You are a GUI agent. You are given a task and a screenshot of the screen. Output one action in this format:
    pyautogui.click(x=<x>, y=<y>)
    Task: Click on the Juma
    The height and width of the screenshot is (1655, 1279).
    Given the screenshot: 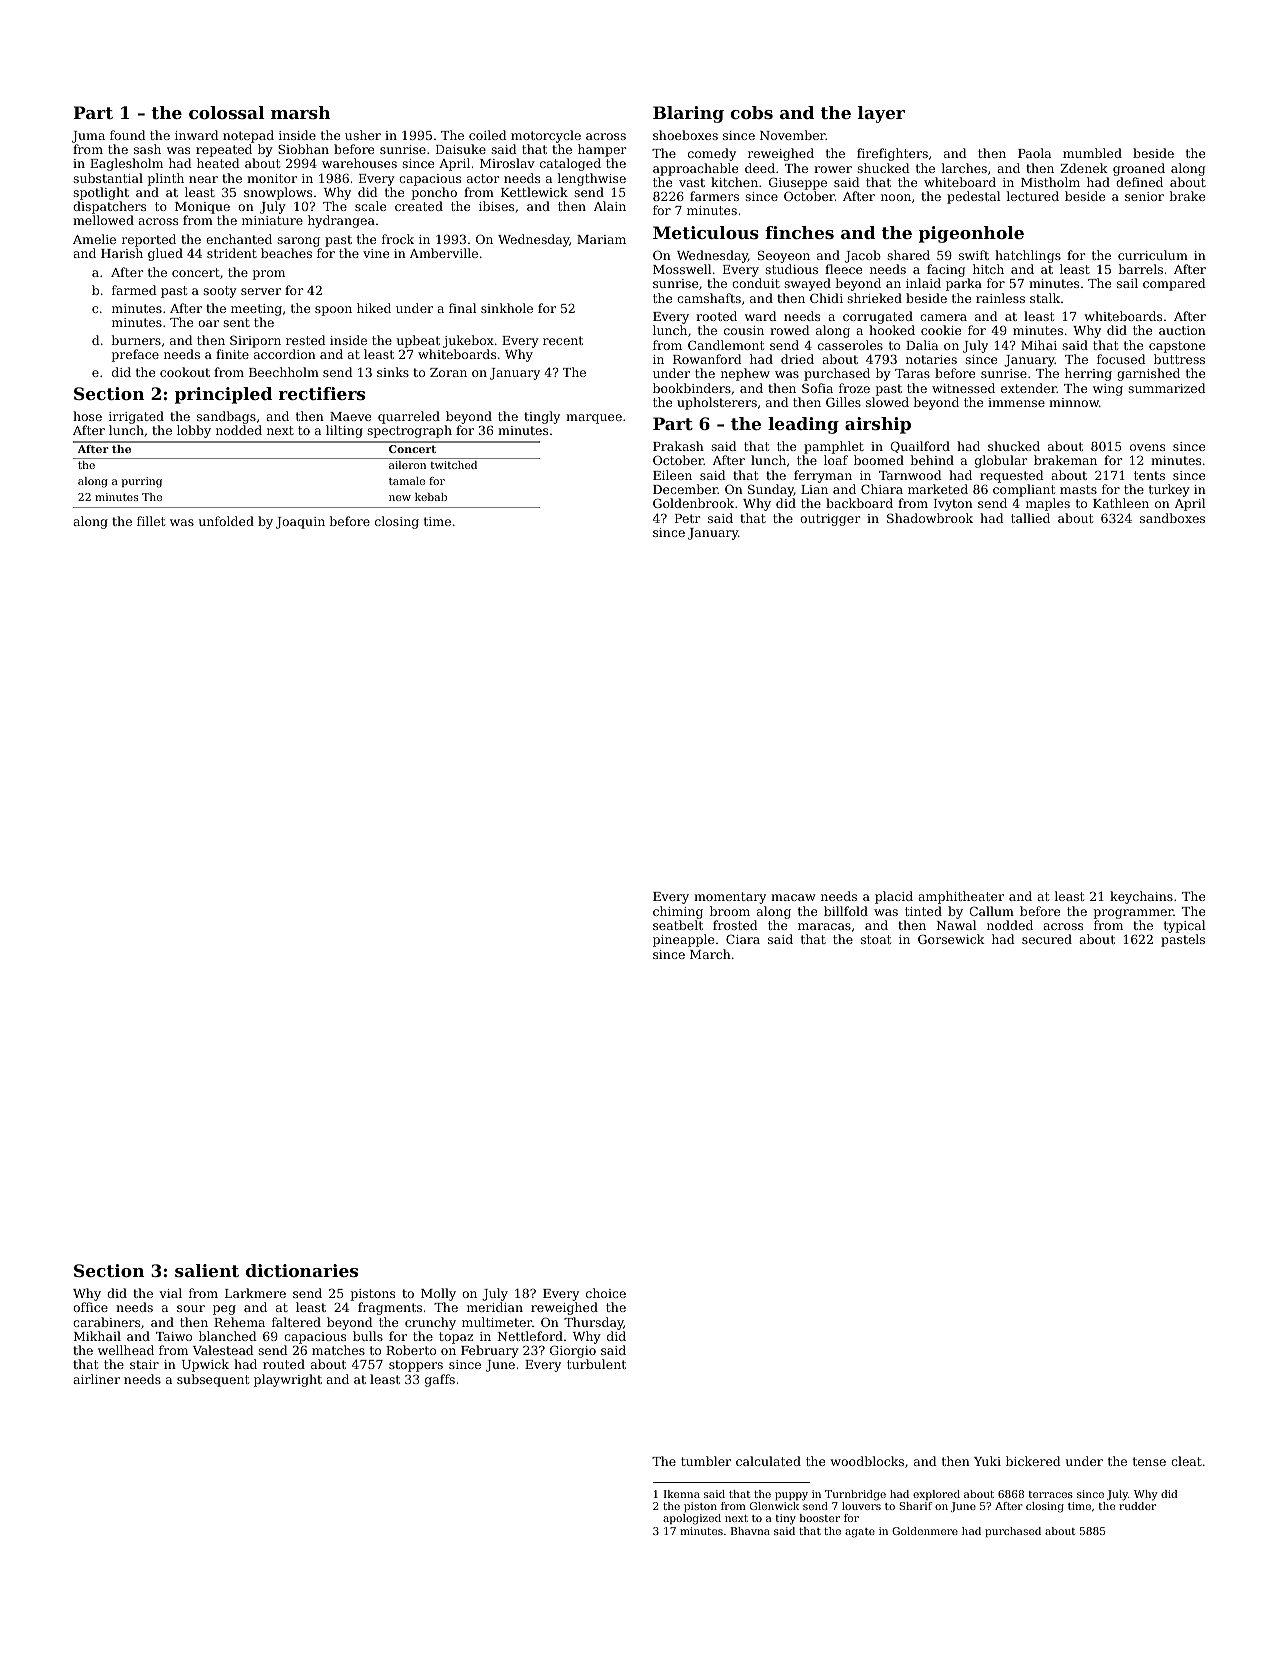 What is the action you would take?
    pyautogui.click(x=88, y=137)
